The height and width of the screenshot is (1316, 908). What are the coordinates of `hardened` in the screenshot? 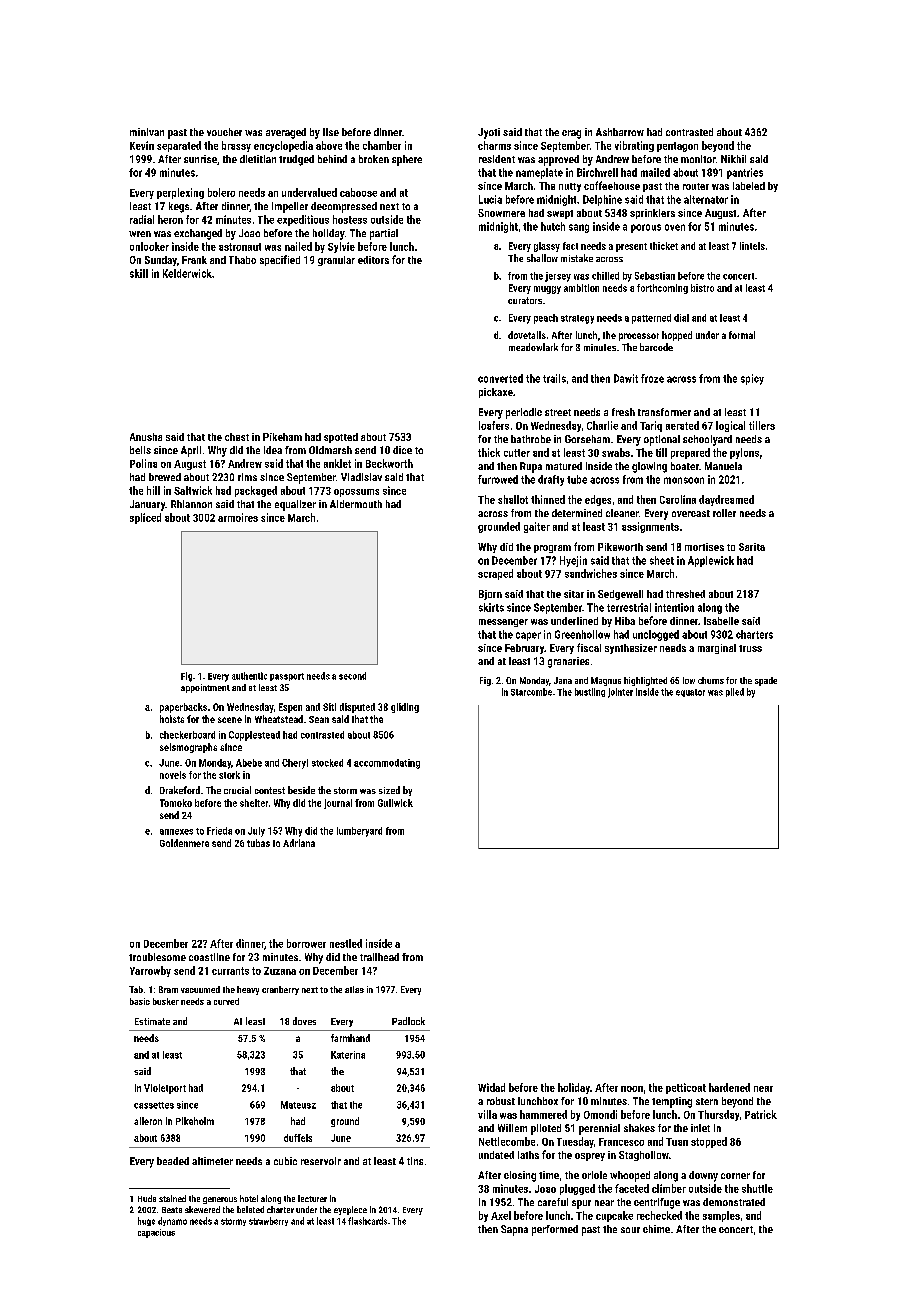 It's located at (729, 1087).
